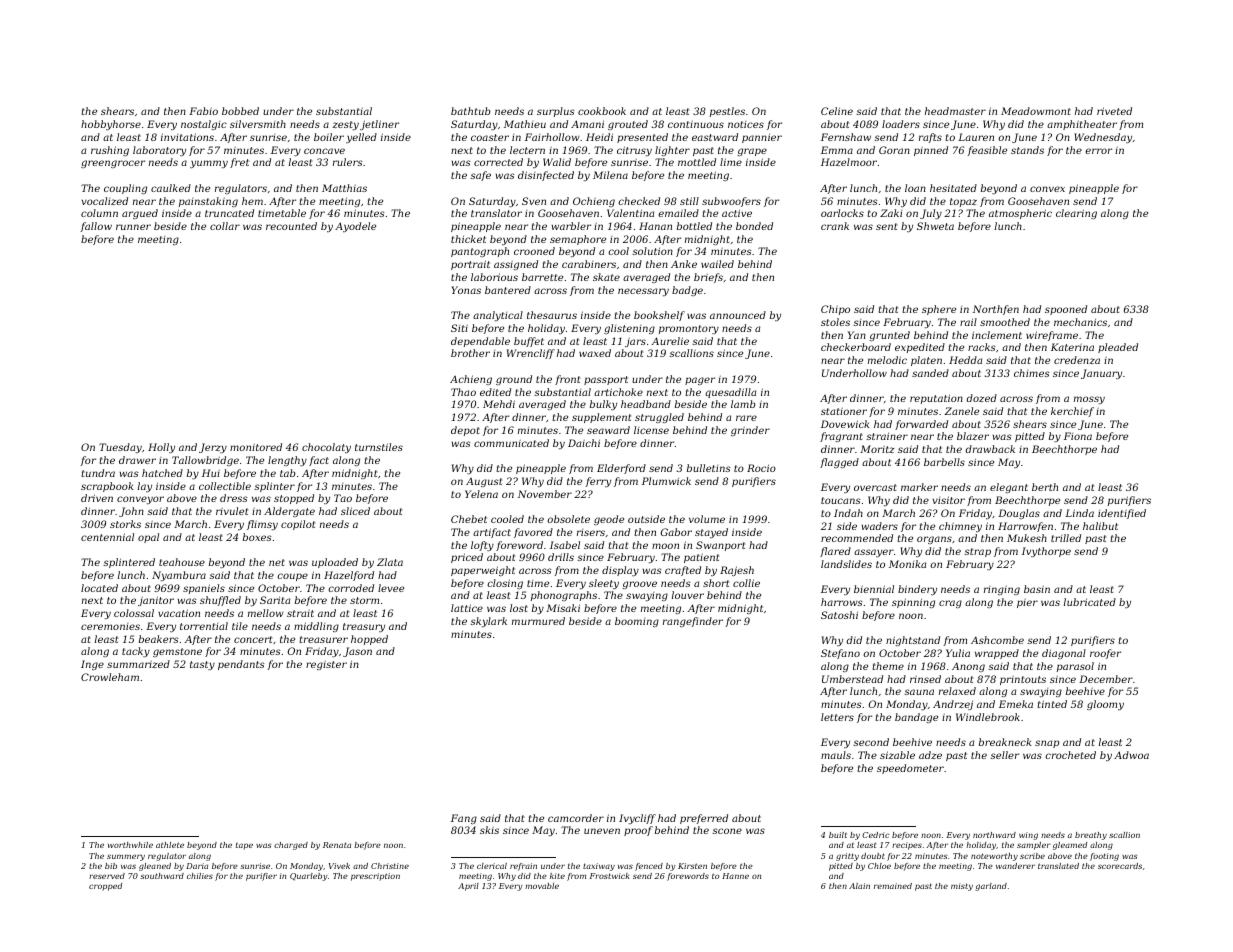 This page has width=1233, height=952. What do you see at coordinates (309, 877) in the page?
I see `Quarleby` at bounding box center [309, 877].
